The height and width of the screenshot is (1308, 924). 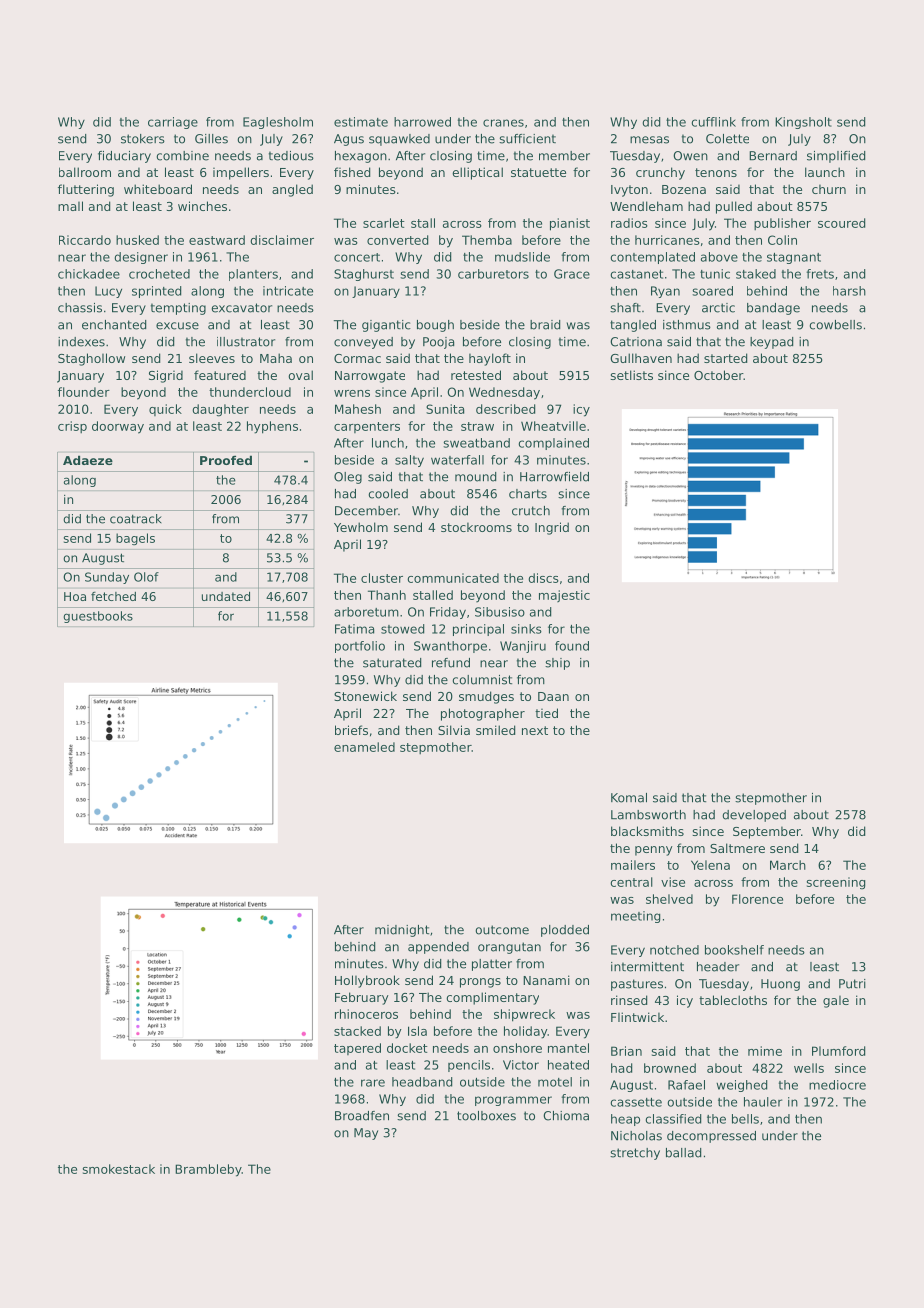 What do you see at coordinates (648, 815) in the screenshot?
I see `Lambsworth` at bounding box center [648, 815].
